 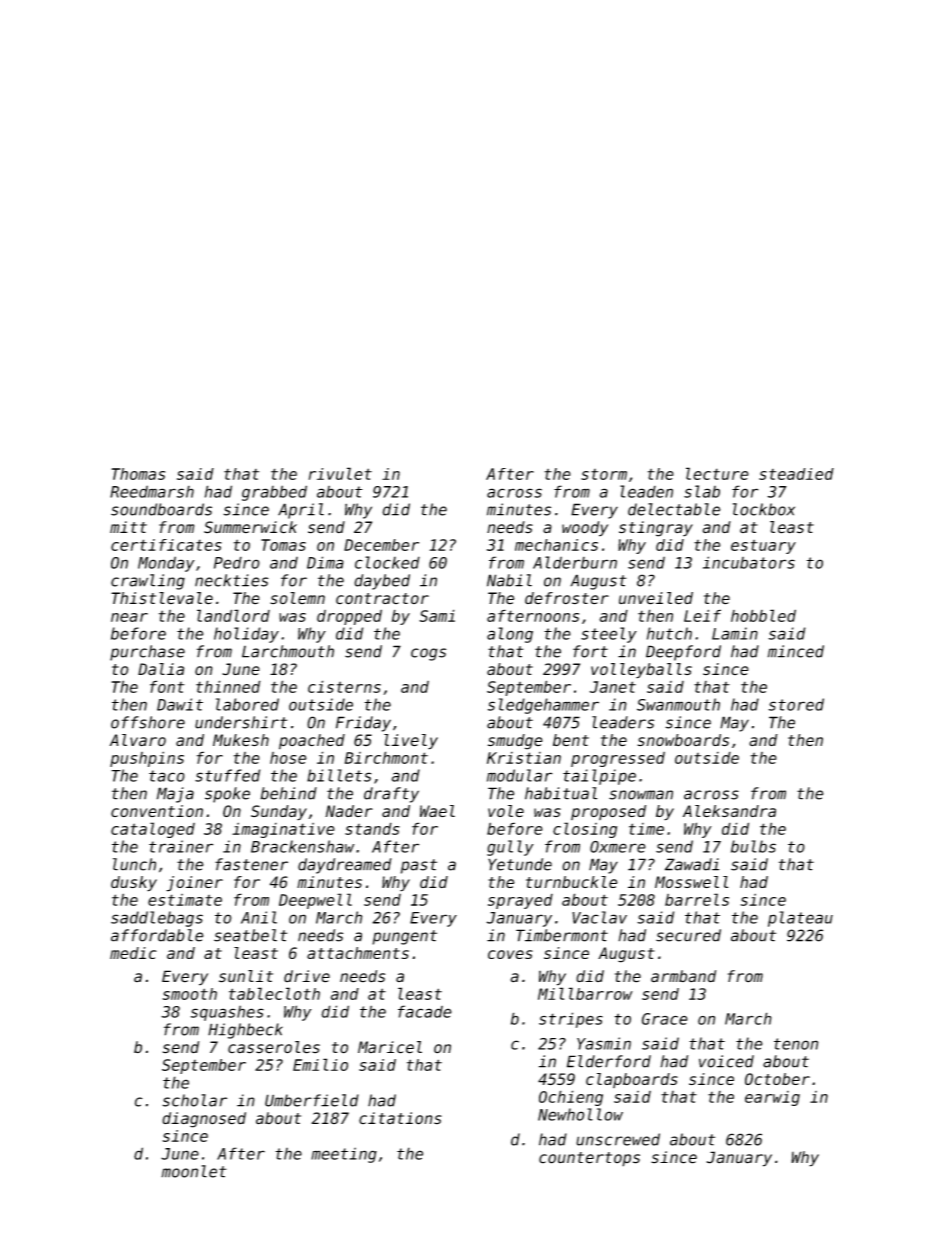 I want to click on Yetunde, so click(x=520, y=864).
